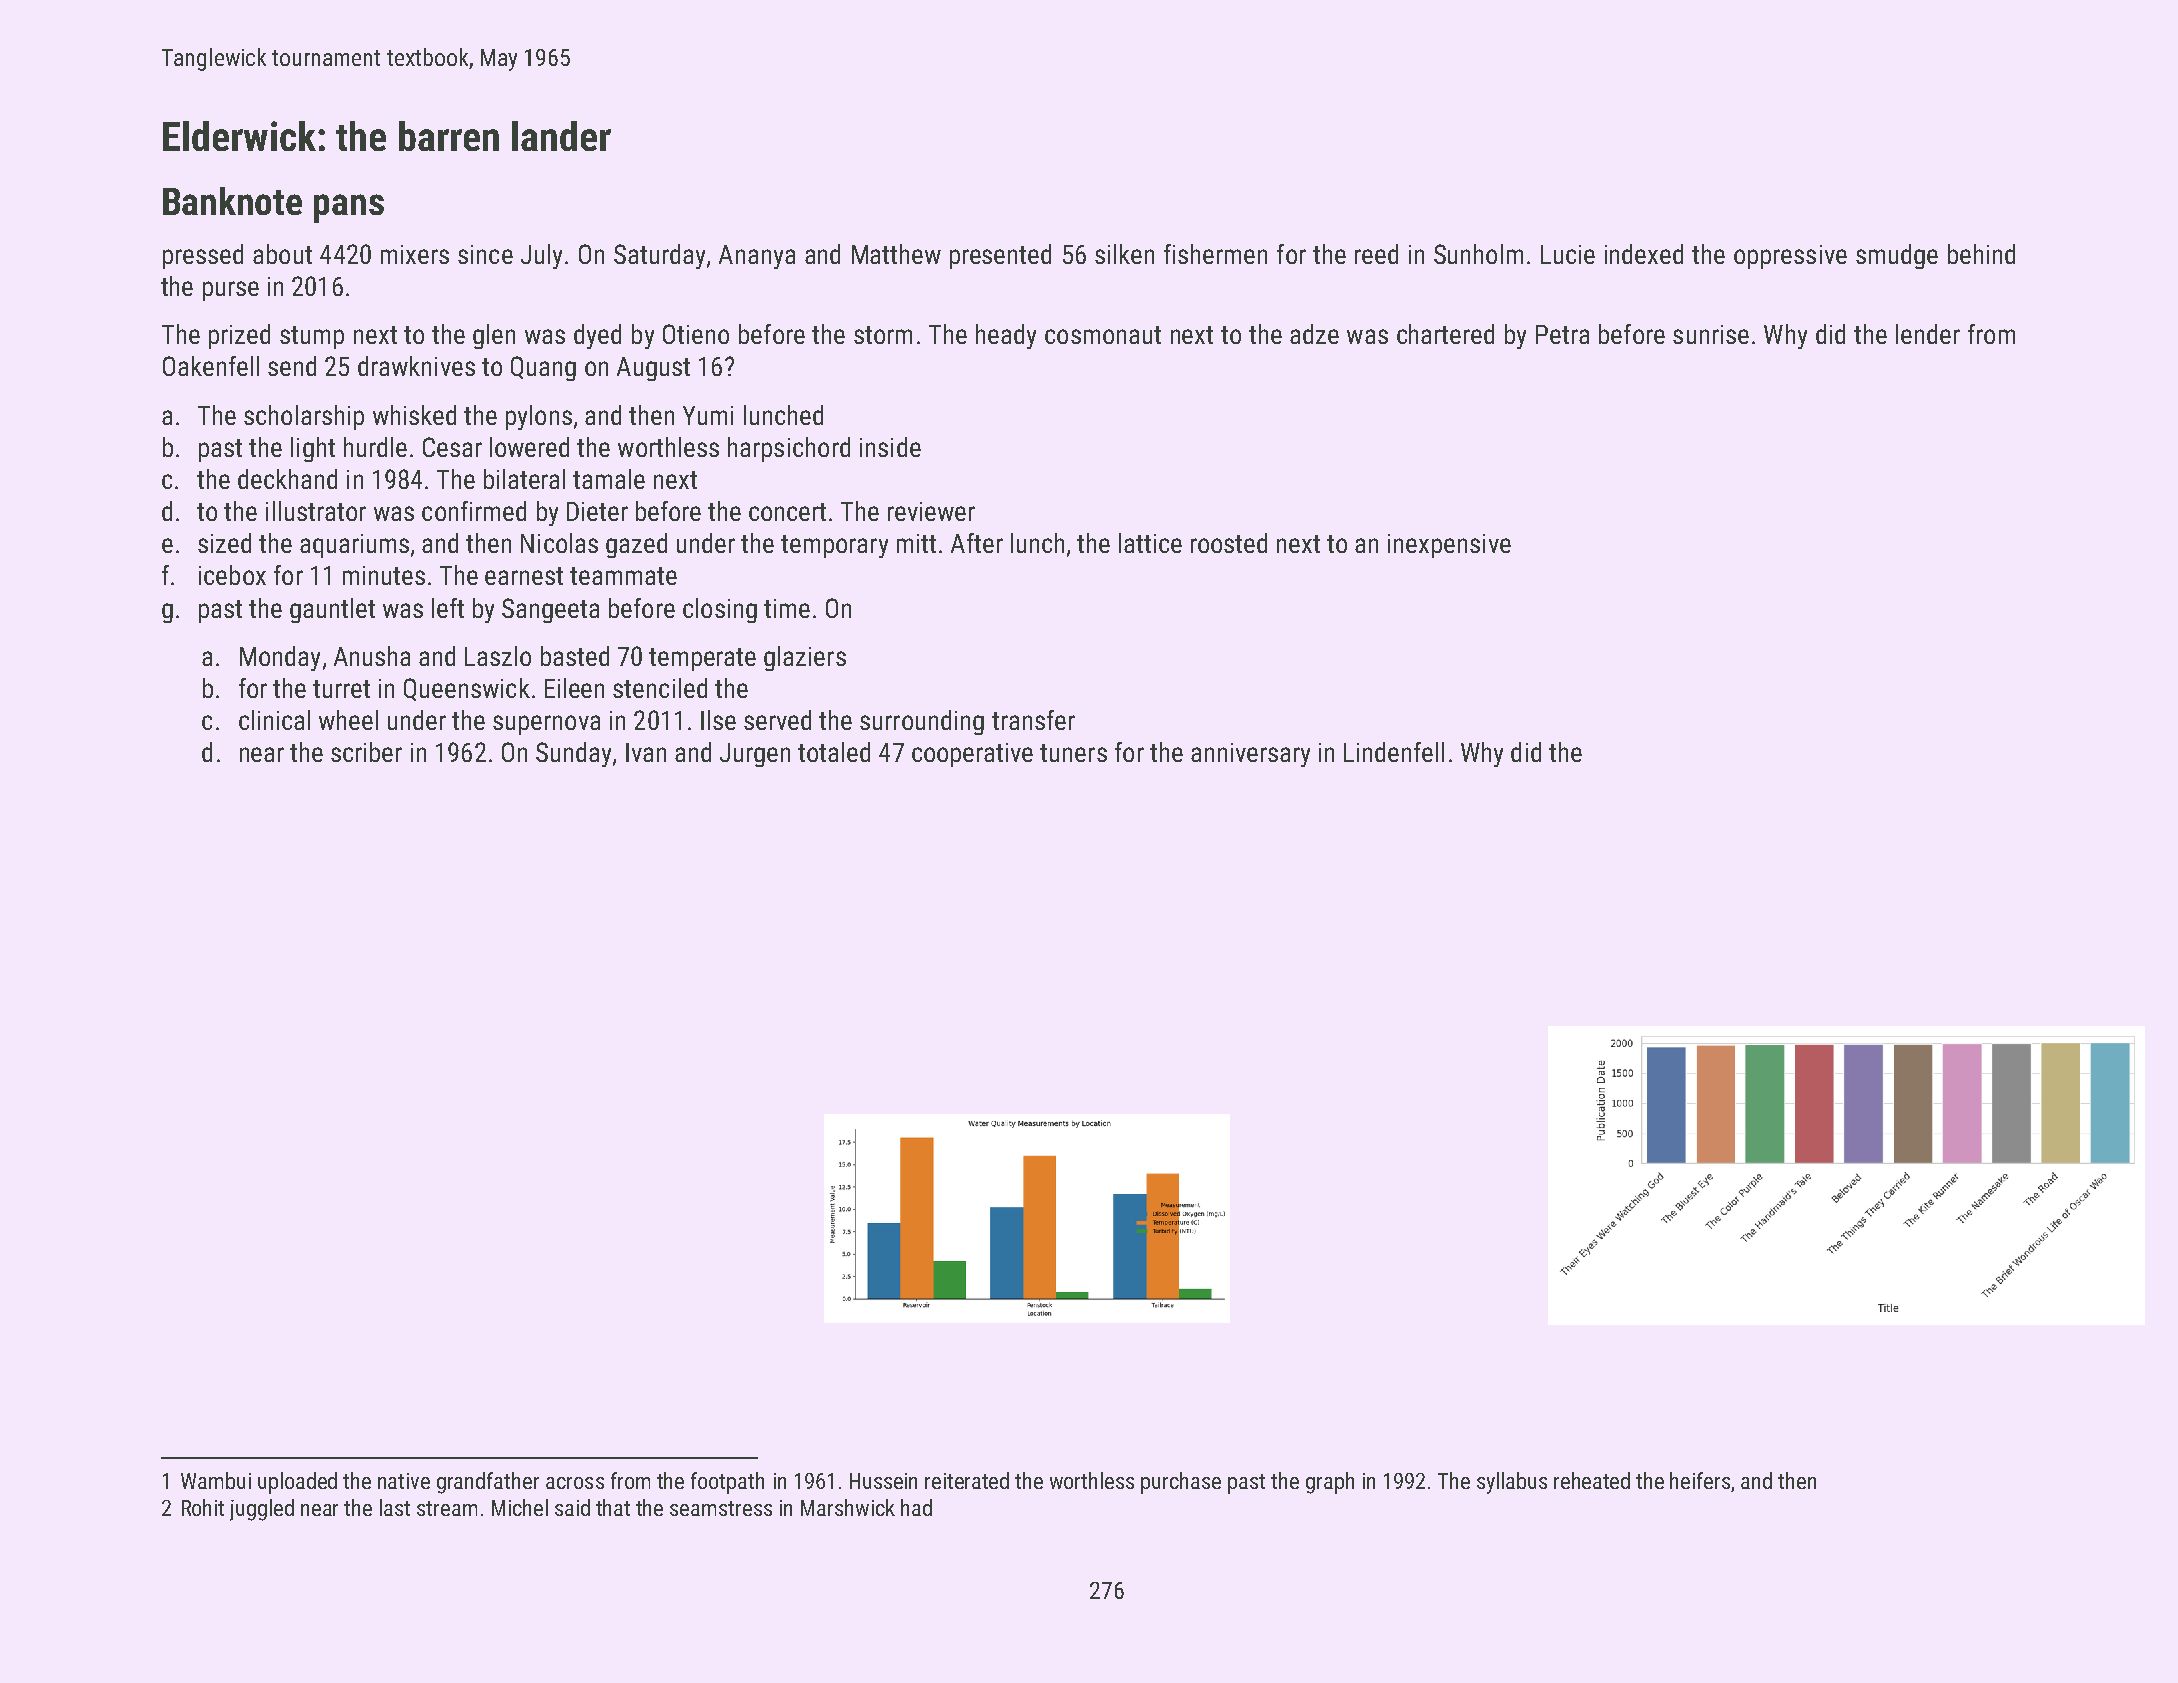 The height and width of the screenshot is (1683, 2178). What do you see at coordinates (1928, 334) in the screenshot?
I see `lender` at bounding box center [1928, 334].
